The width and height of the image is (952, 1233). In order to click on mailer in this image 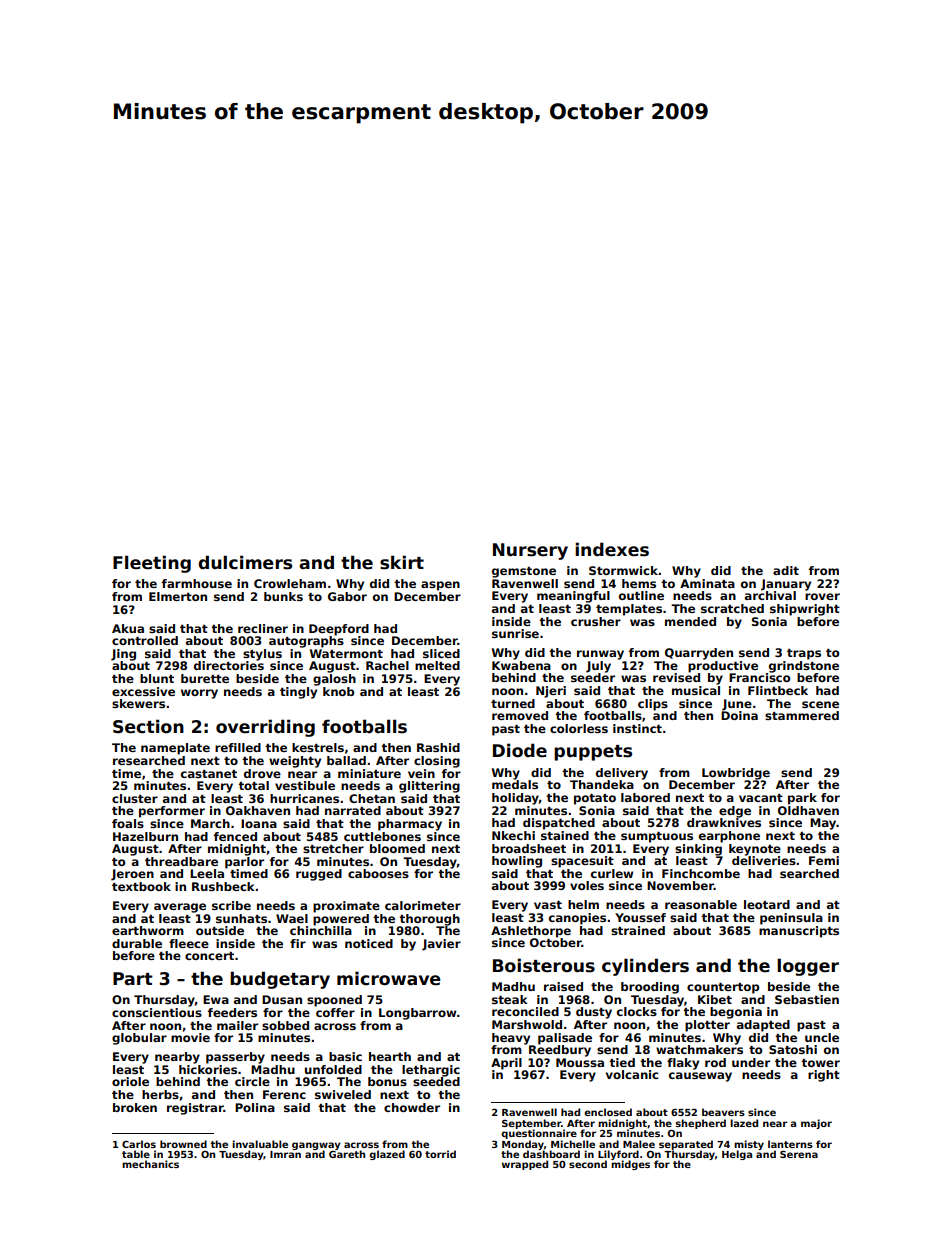, I will do `click(237, 1025)`.
